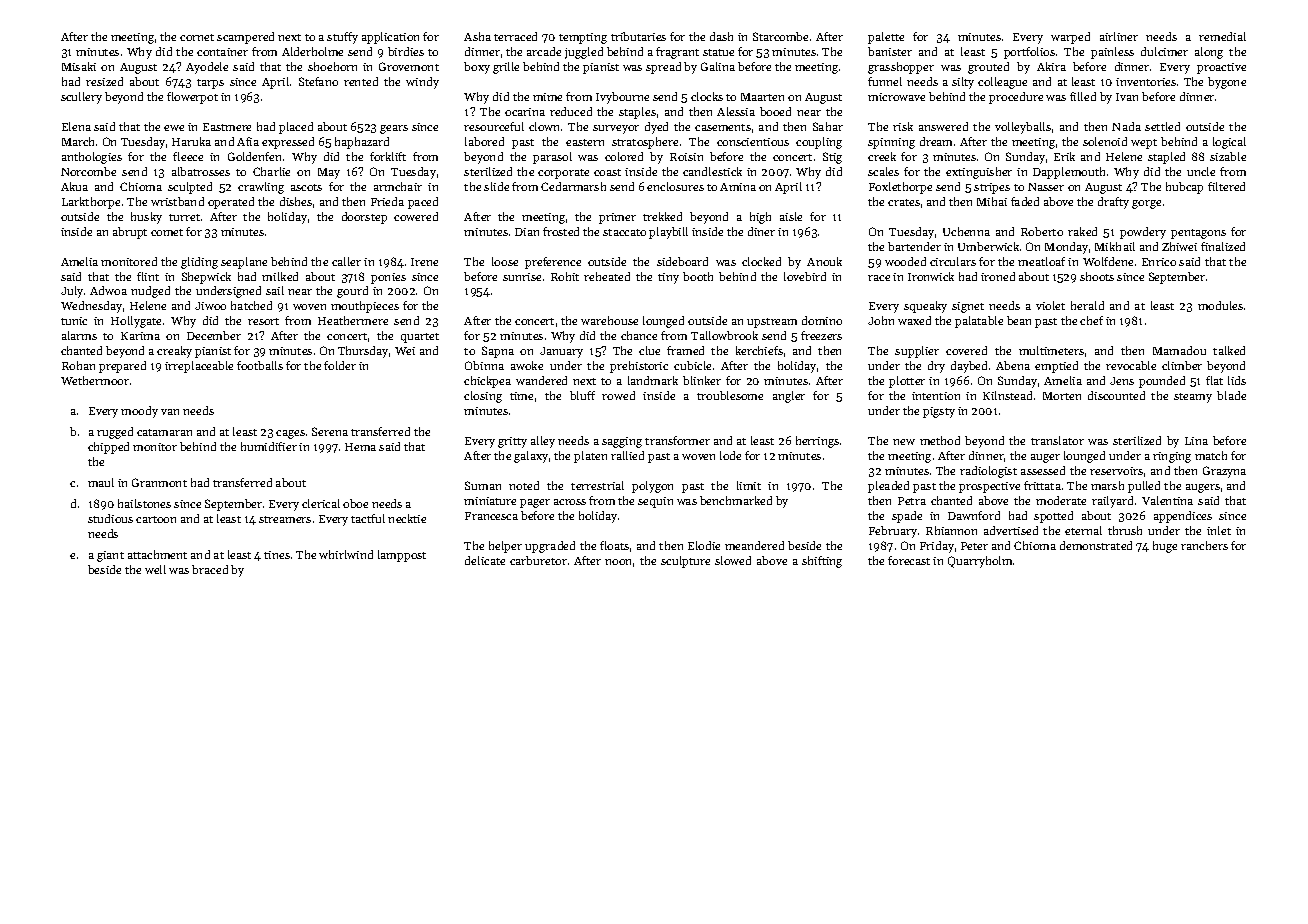 The image size is (1308, 924). Describe the element at coordinates (155, 569) in the screenshot. I see `well` at that location.
